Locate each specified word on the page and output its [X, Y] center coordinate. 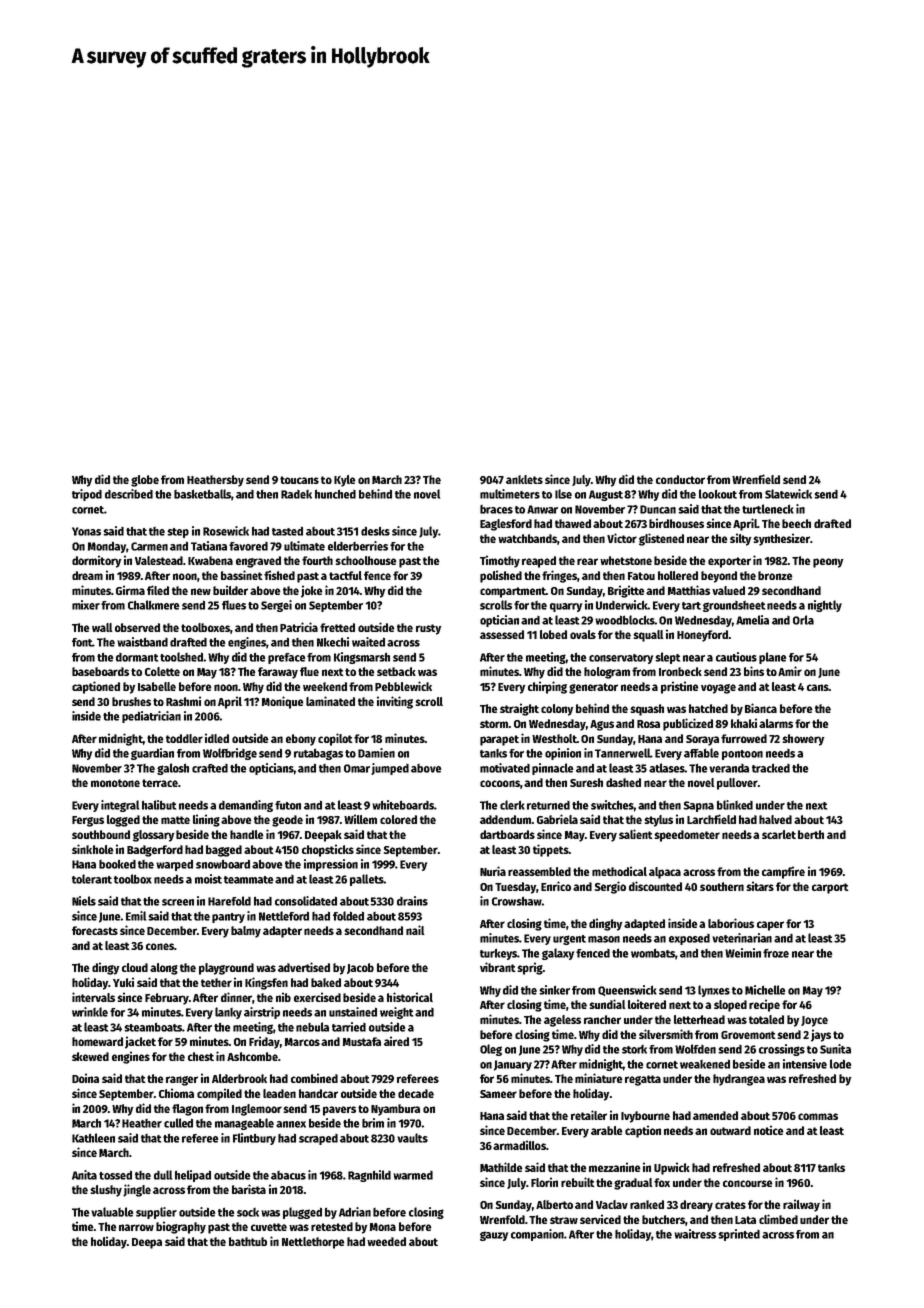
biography [181, 1227]
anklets [524, 479]
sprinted [739, 1235]
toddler [184, 738]
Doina [85, 1078]
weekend [325, 686]
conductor [680, 479]
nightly [825, 606]
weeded [386, 1241]
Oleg [491, 1050]
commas [818, 1116]
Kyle [345, 481]
